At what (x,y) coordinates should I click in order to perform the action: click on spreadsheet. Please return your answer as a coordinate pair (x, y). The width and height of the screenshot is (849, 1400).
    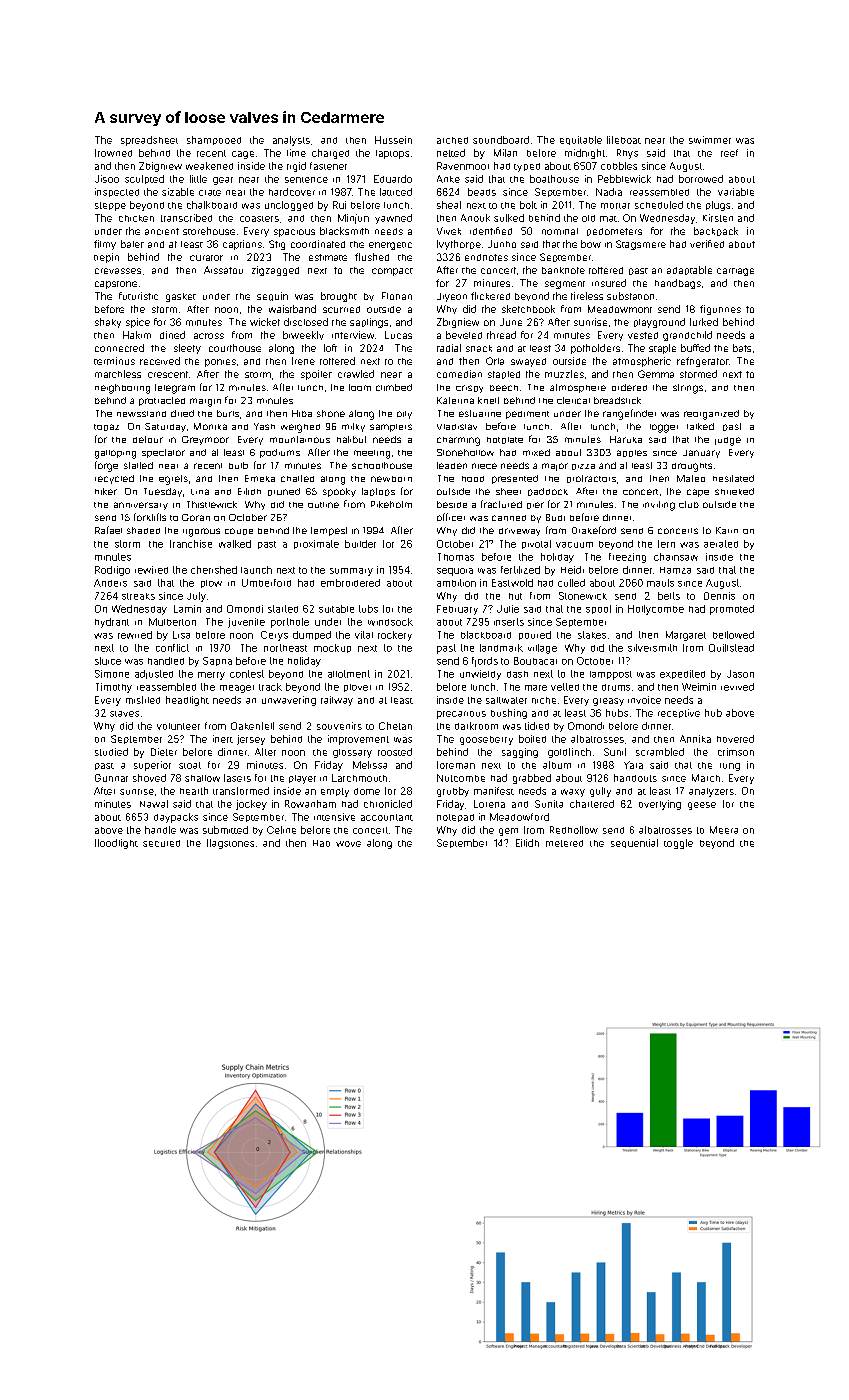
    Looking at the image, I should click on (149, 141).
